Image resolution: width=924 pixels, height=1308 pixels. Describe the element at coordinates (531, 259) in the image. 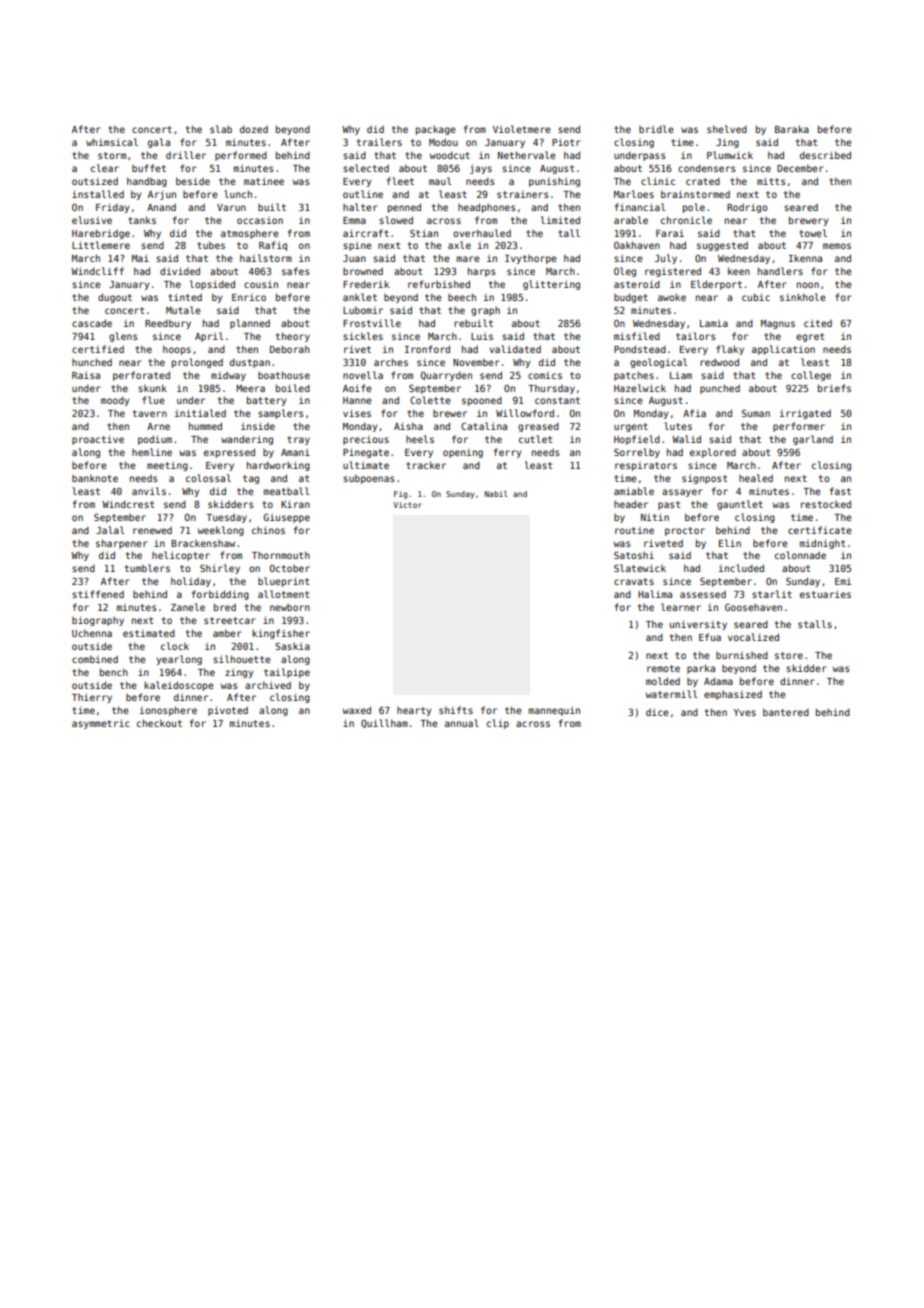

I see `Ivythorpe` at that location.
